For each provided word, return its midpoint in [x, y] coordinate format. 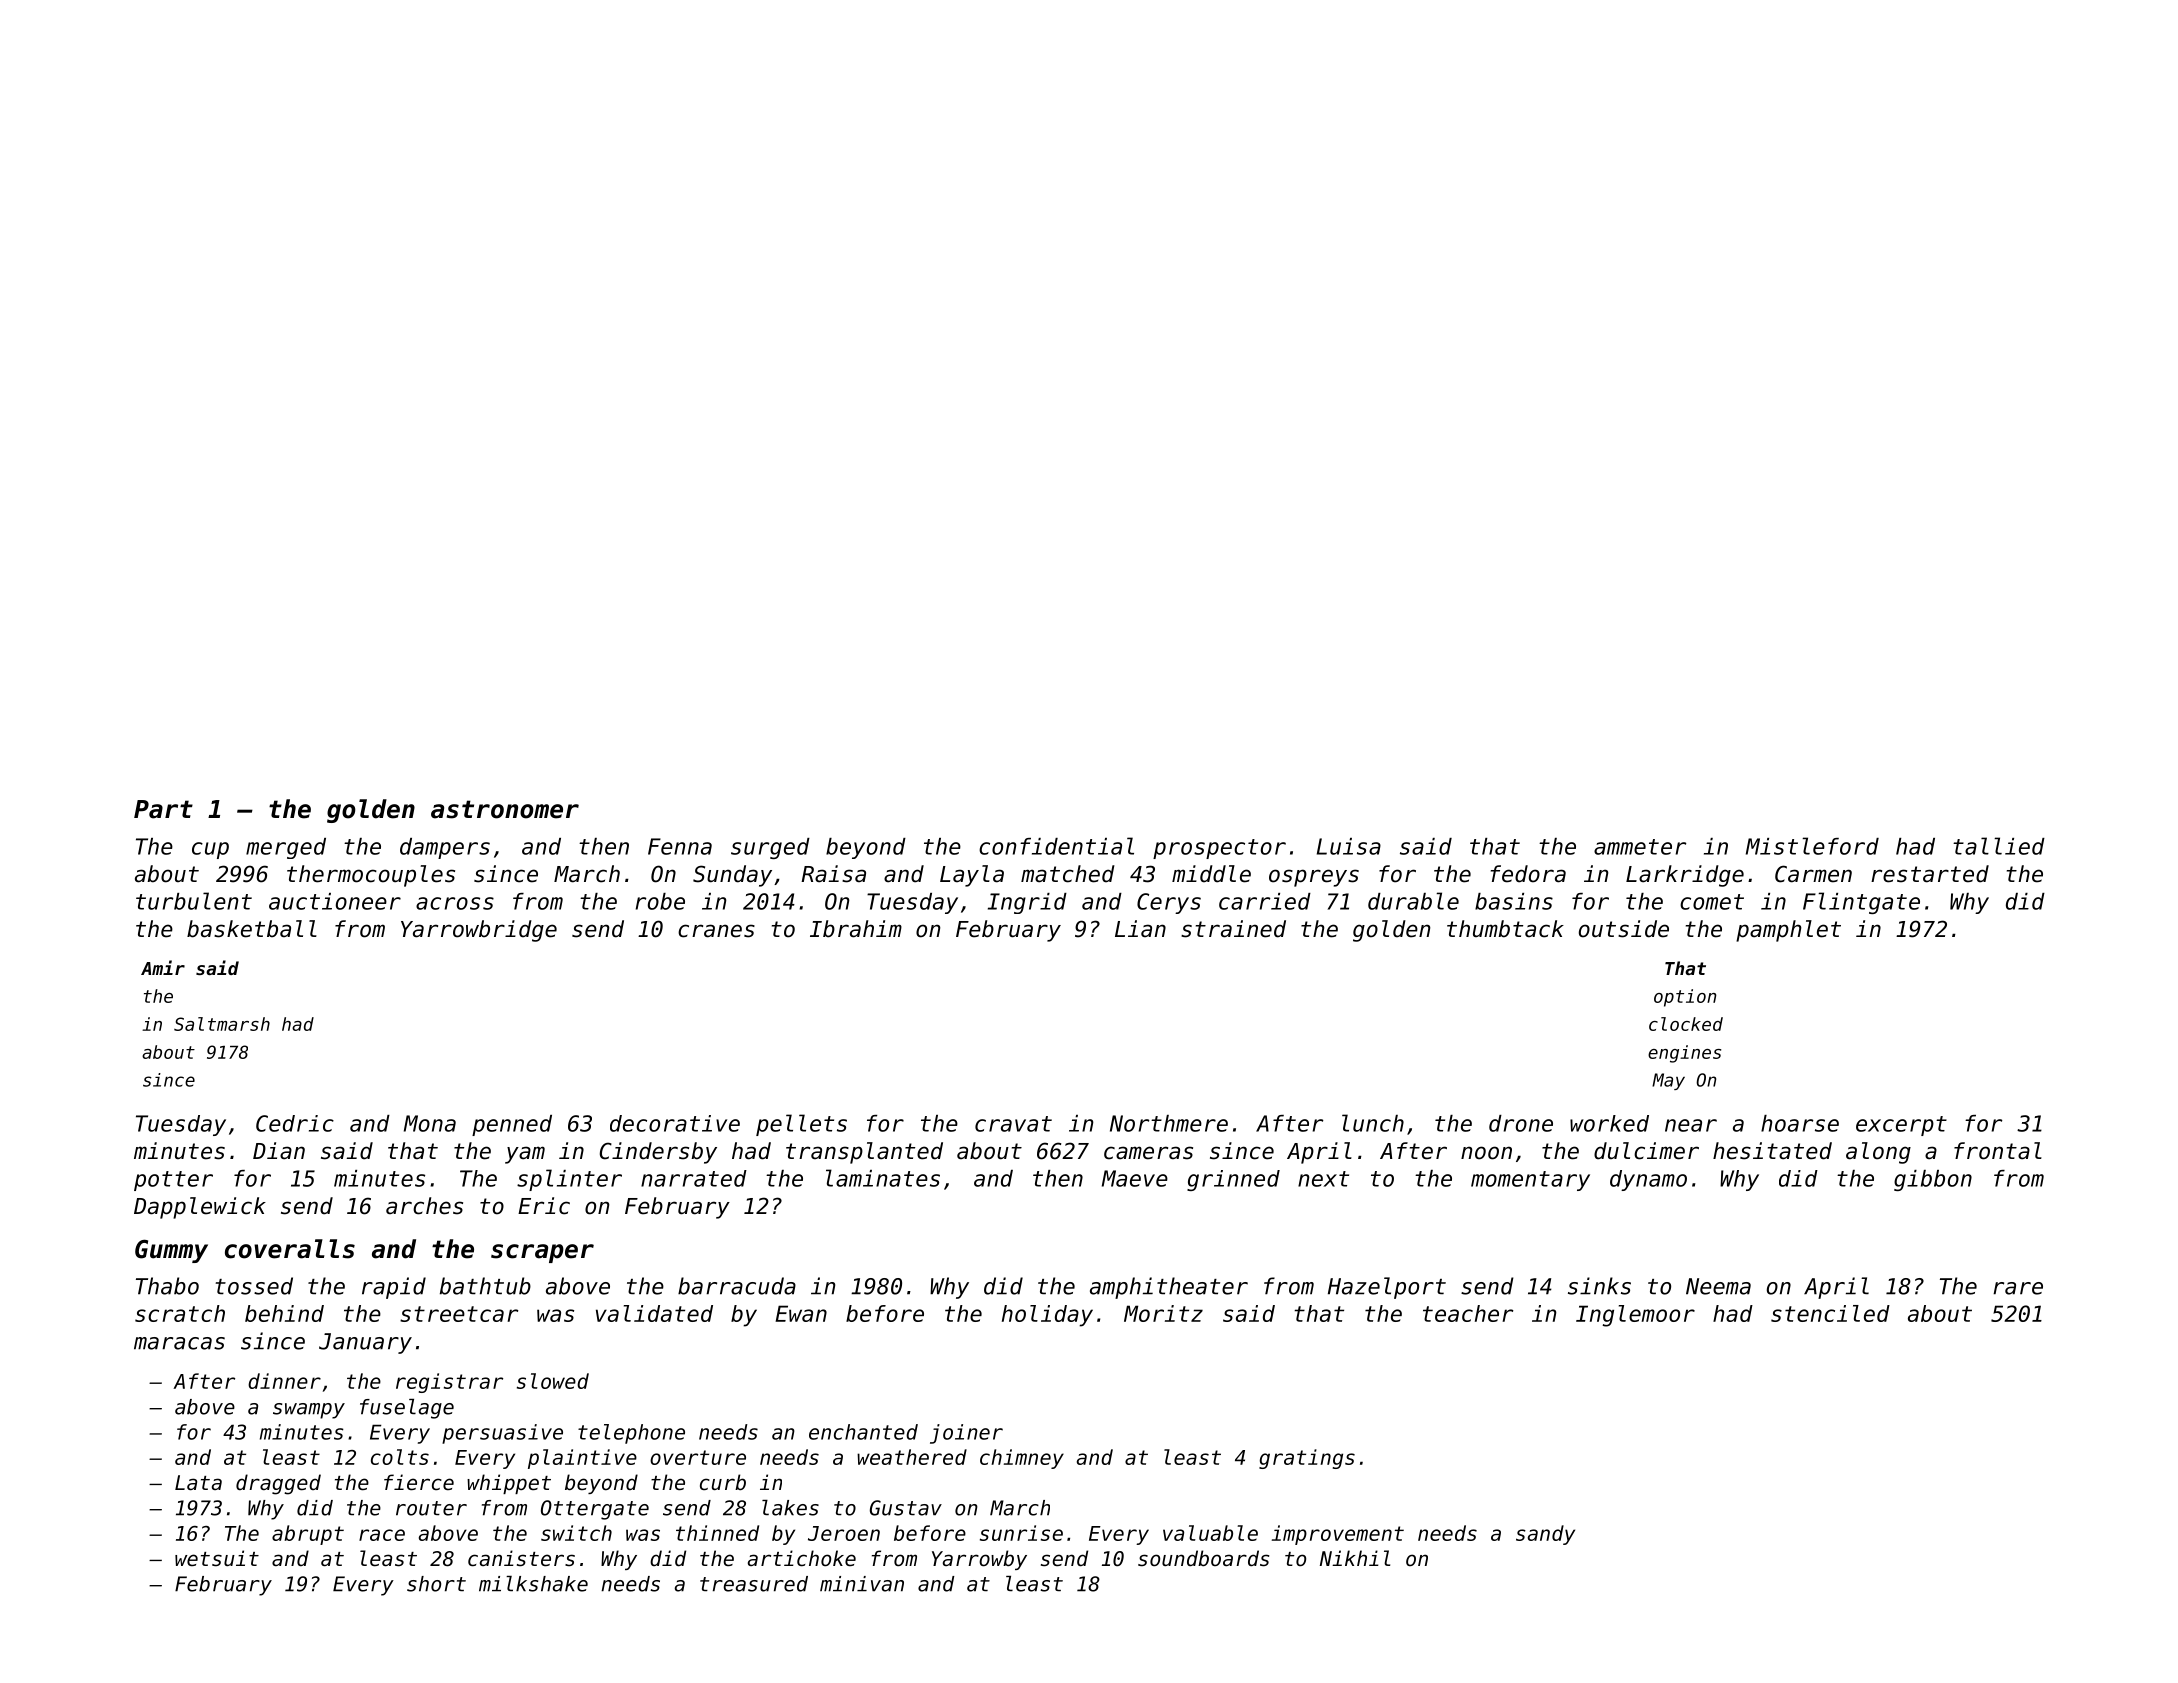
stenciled [1830, 1313]
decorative [675, 1123]
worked [1609, 1123]
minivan [862, 1584]
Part [163, 809]
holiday [1047, 1316]
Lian [1140, 929]
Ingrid [1027, 903]
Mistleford [1812, 846]
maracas [179, 1343]
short [436, 1584]
